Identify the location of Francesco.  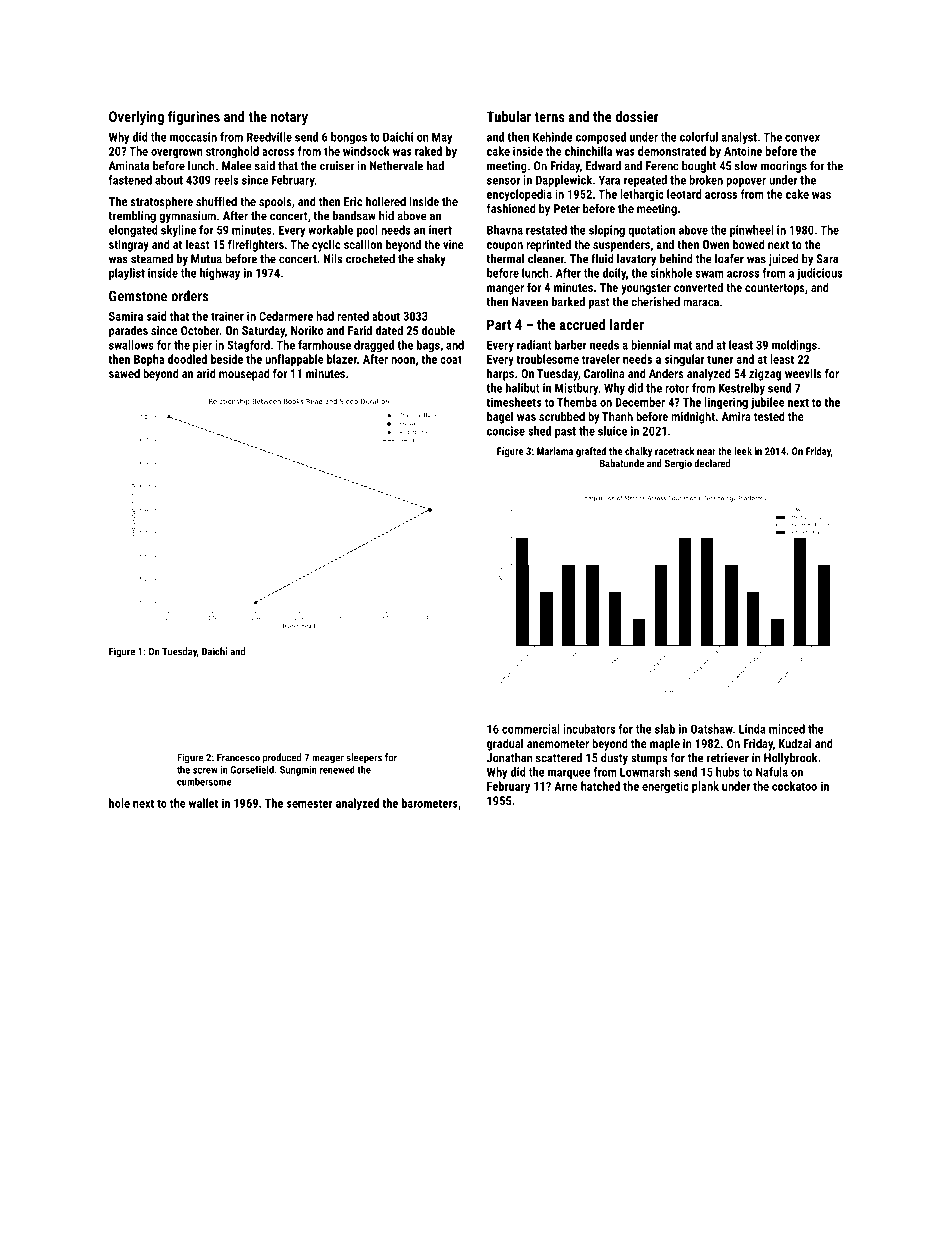
(238, 757).
